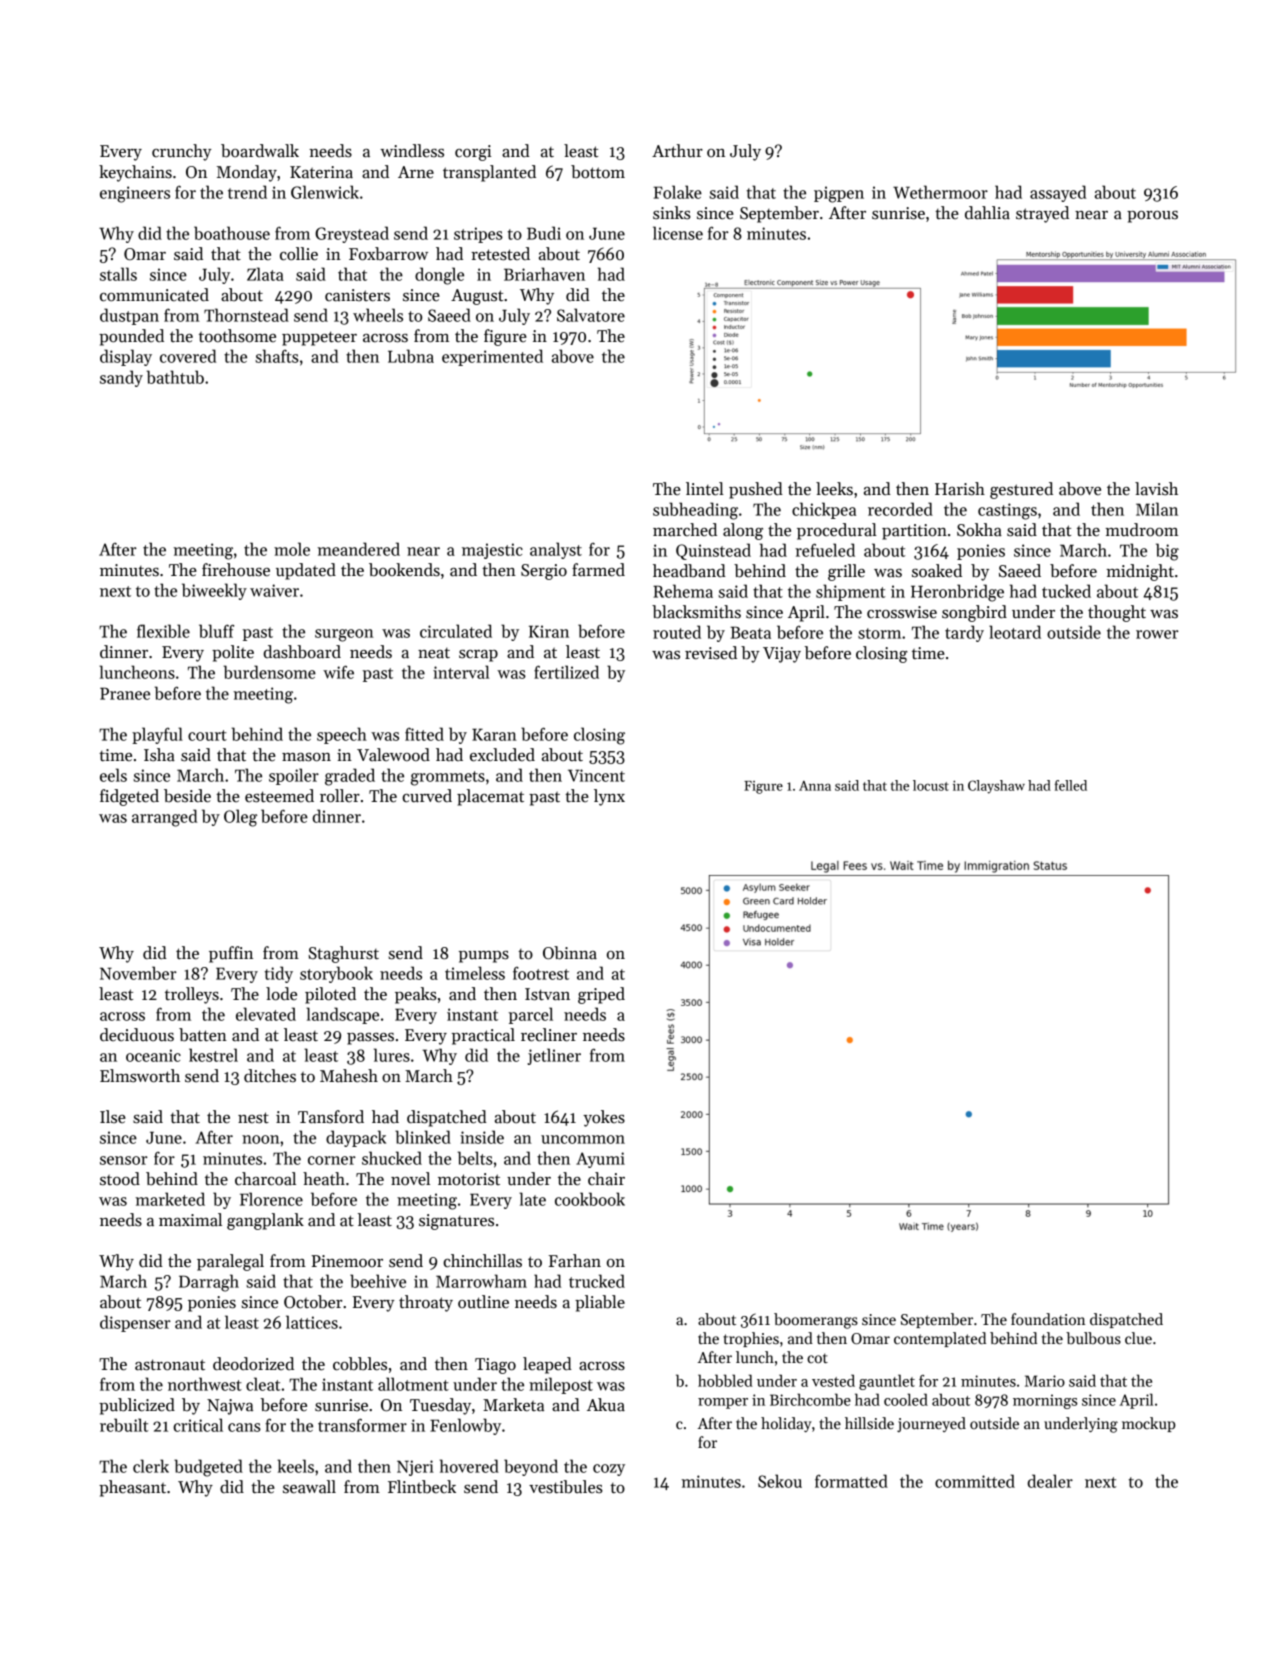 The height and width of the screenshot is (1654, 1278). What do you see at coordinates (231, 954) in the screenshot?
I see `puffin` at bounding box center [231, 954].
